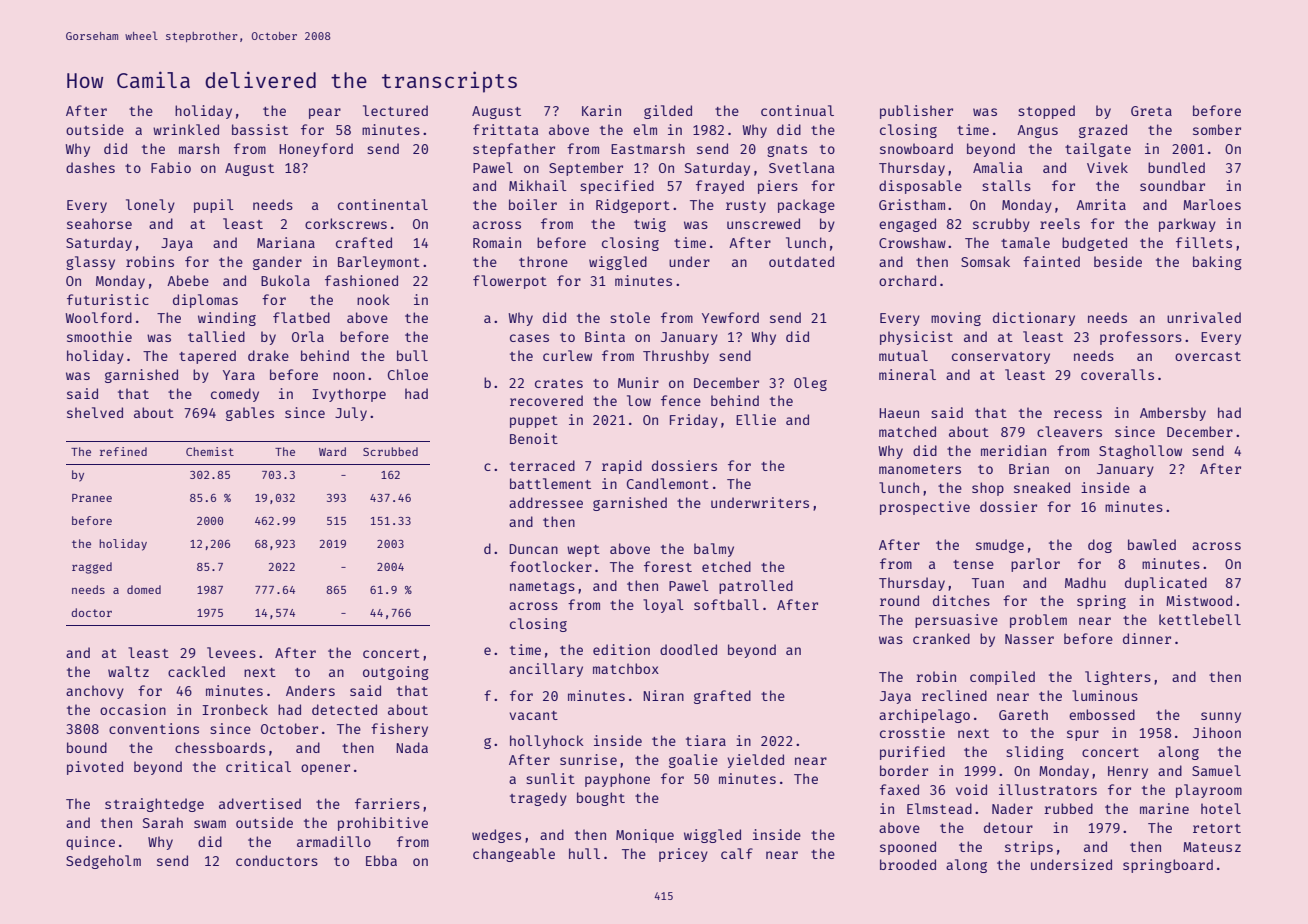  I want to click on Nada, so click(412, 747).
